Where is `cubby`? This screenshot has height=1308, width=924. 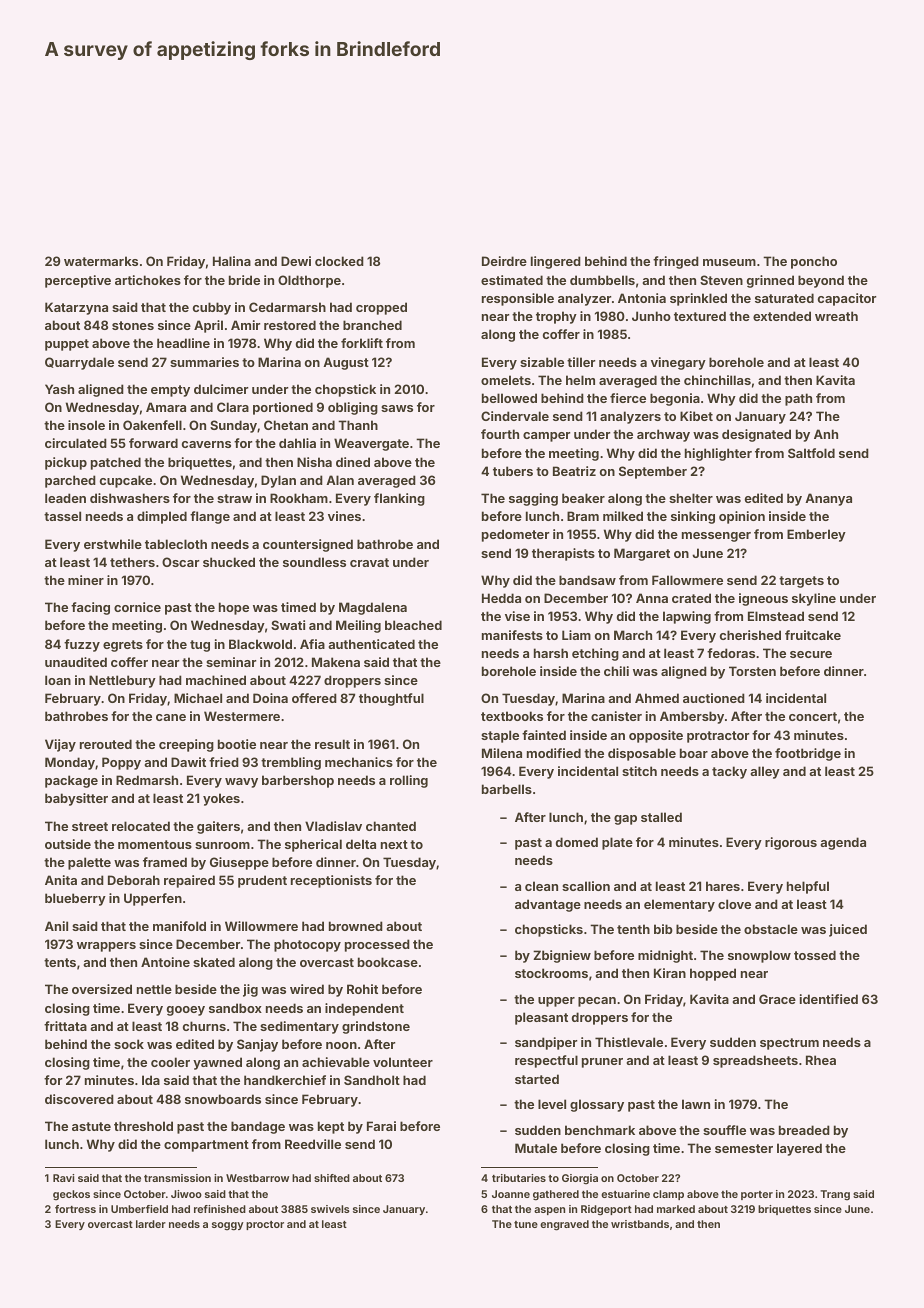
cubby is located at coordinates (212, 308).
